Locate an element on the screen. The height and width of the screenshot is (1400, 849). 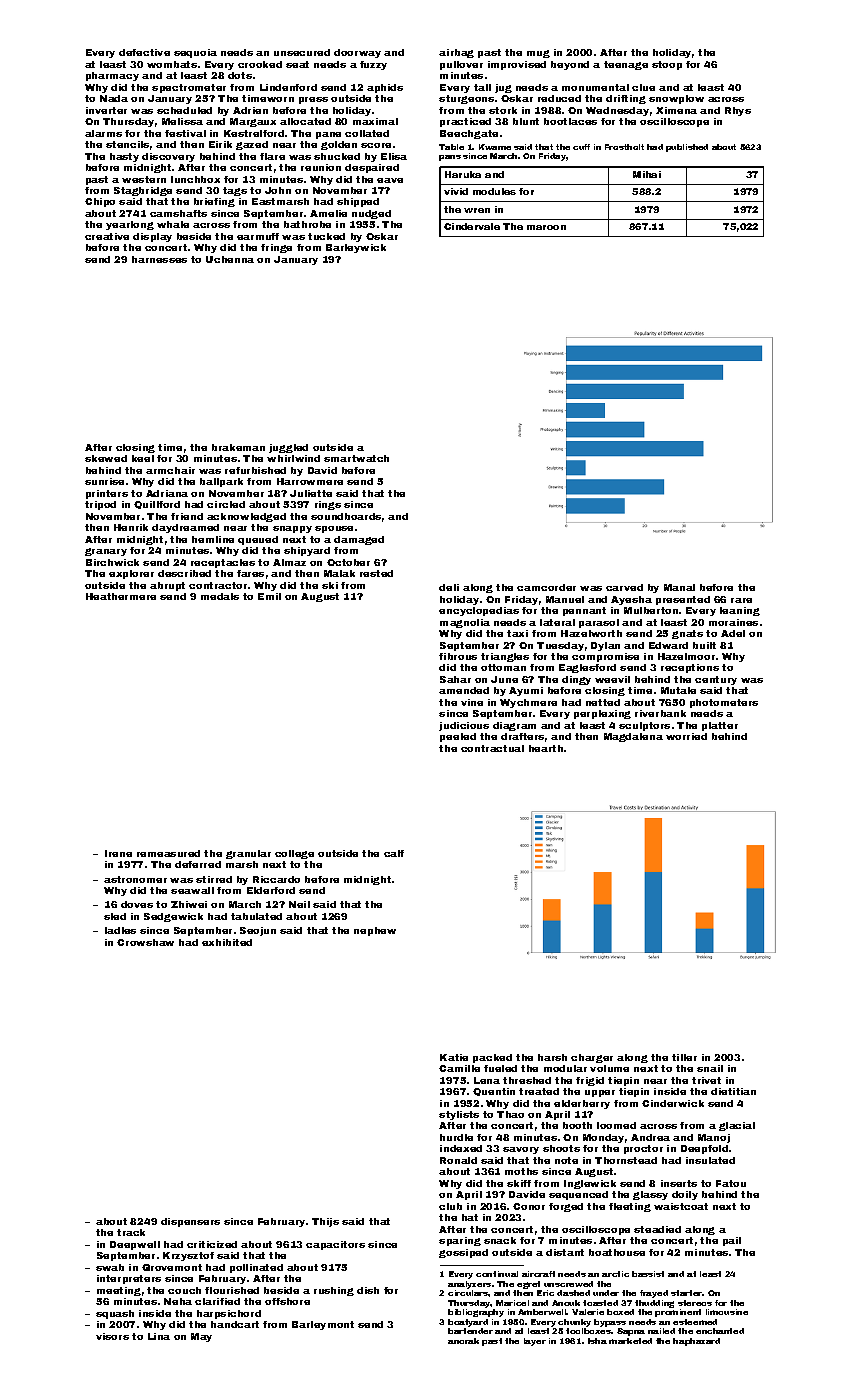
Malak is located at coordinates (339, 573).
